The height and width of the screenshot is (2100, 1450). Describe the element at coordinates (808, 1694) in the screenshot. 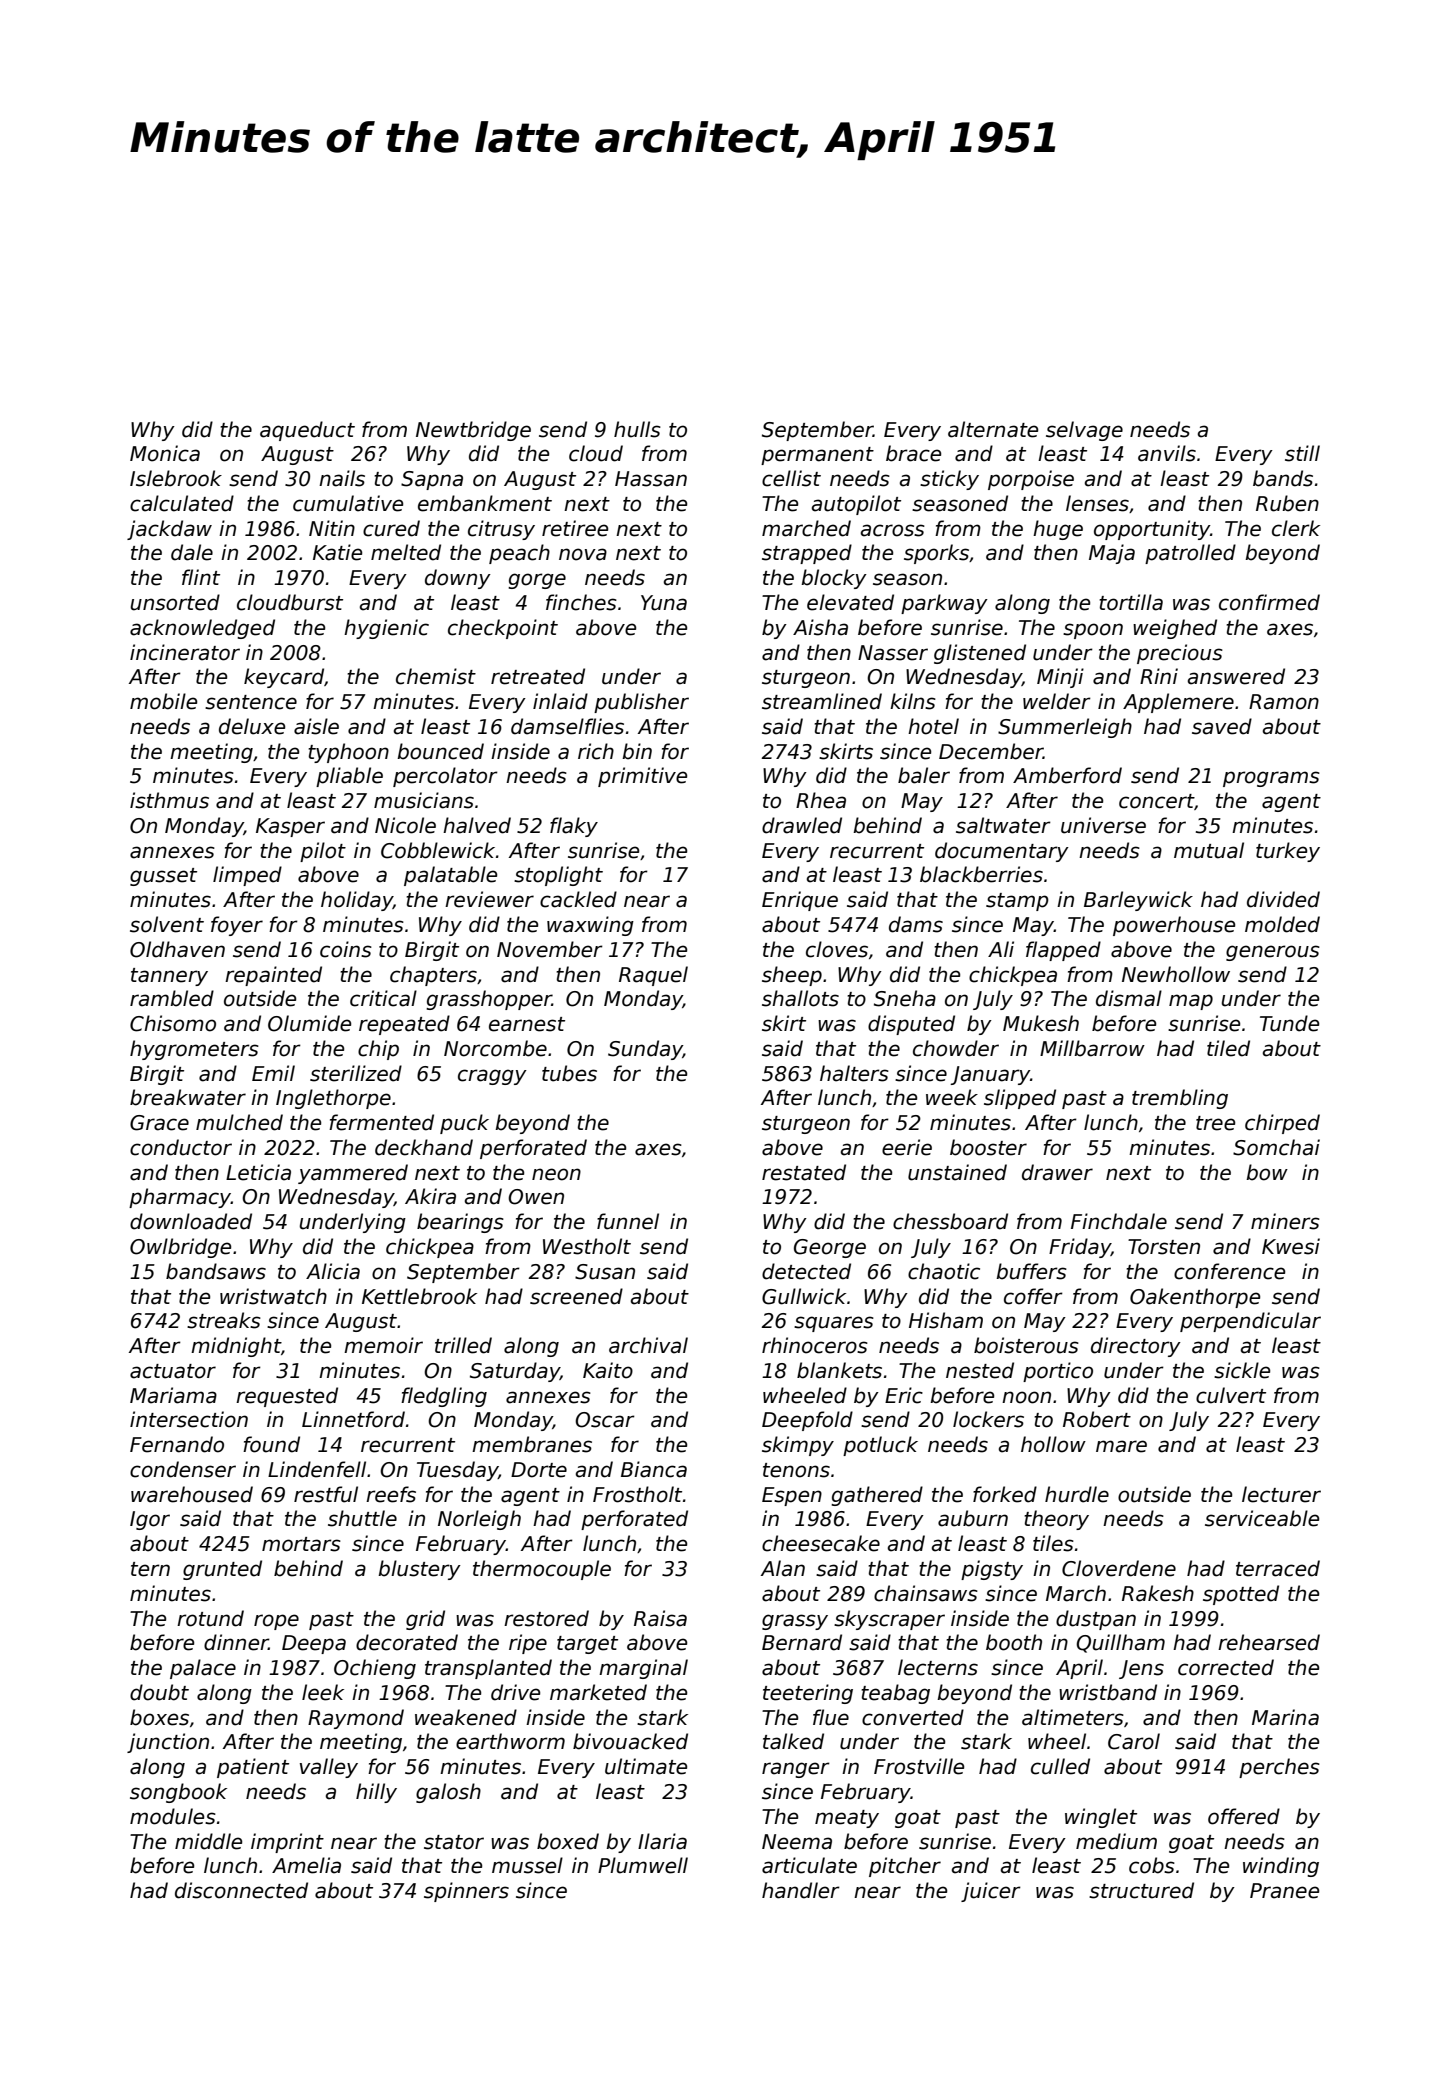

I see `teetering` at that location.
